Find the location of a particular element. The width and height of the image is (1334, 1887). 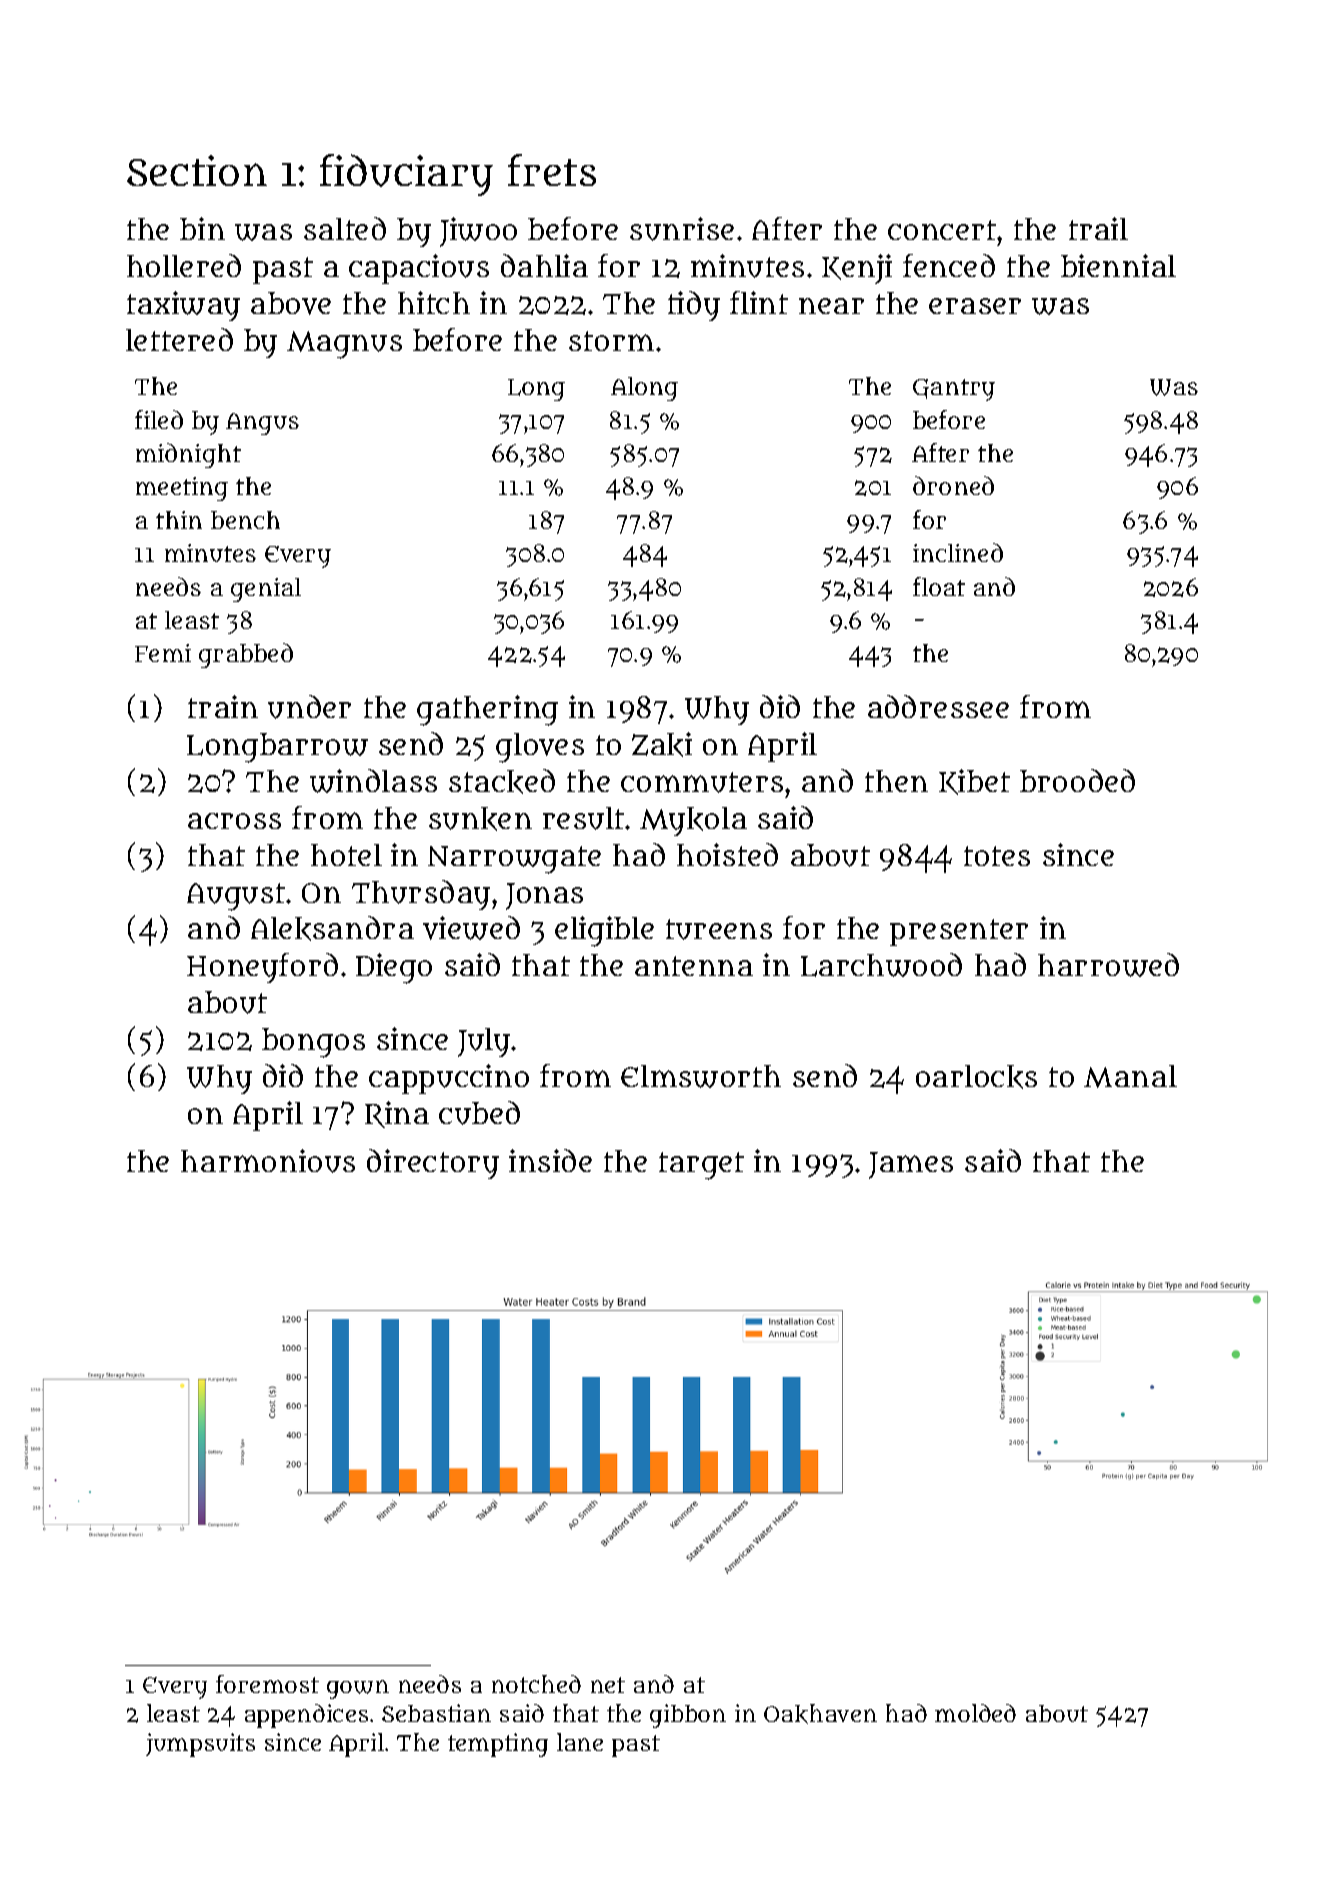

directory is located at coordinates (433, 1164).
